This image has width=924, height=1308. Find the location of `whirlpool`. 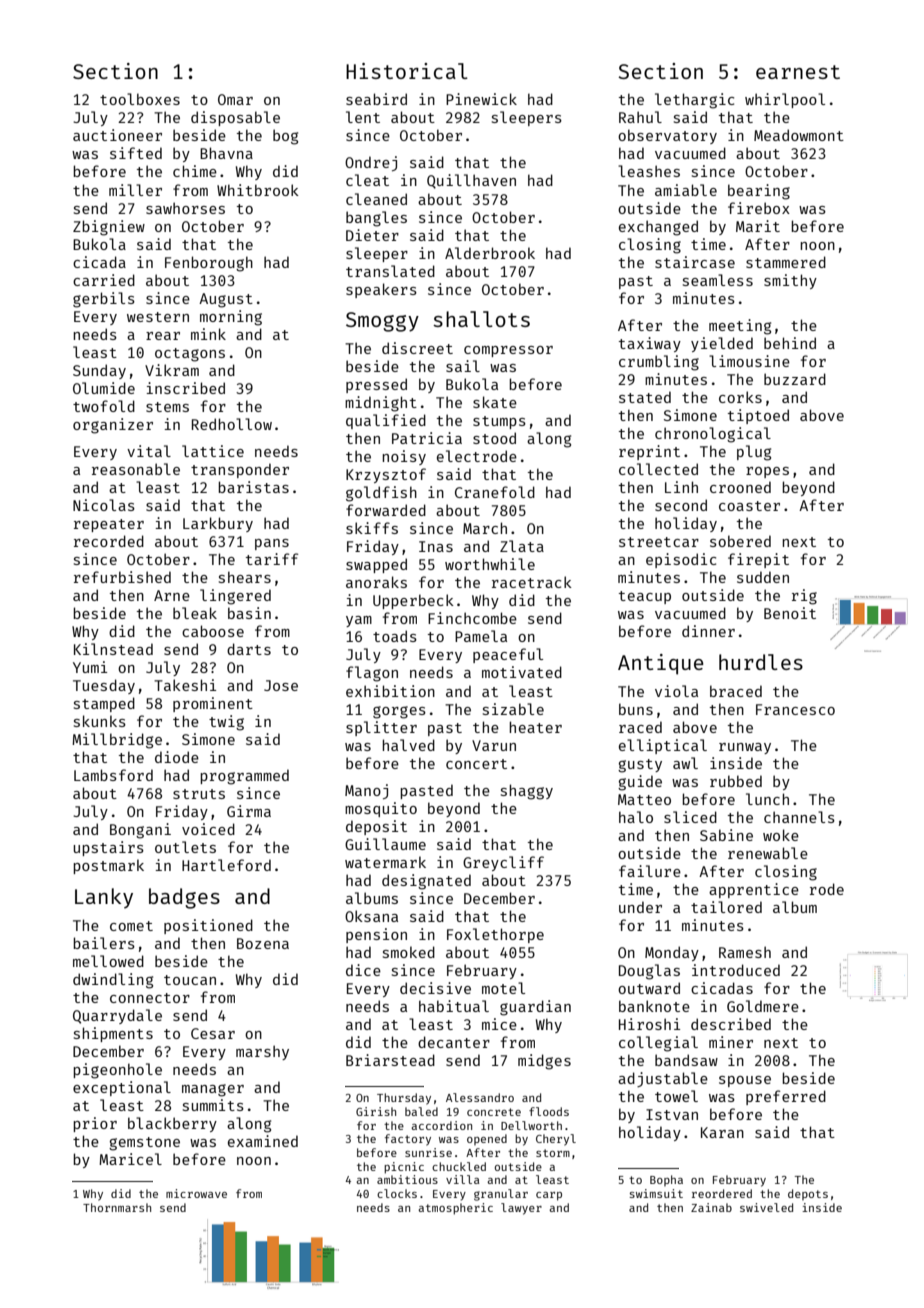

whirlpool is located at coordinates (785, 100).
